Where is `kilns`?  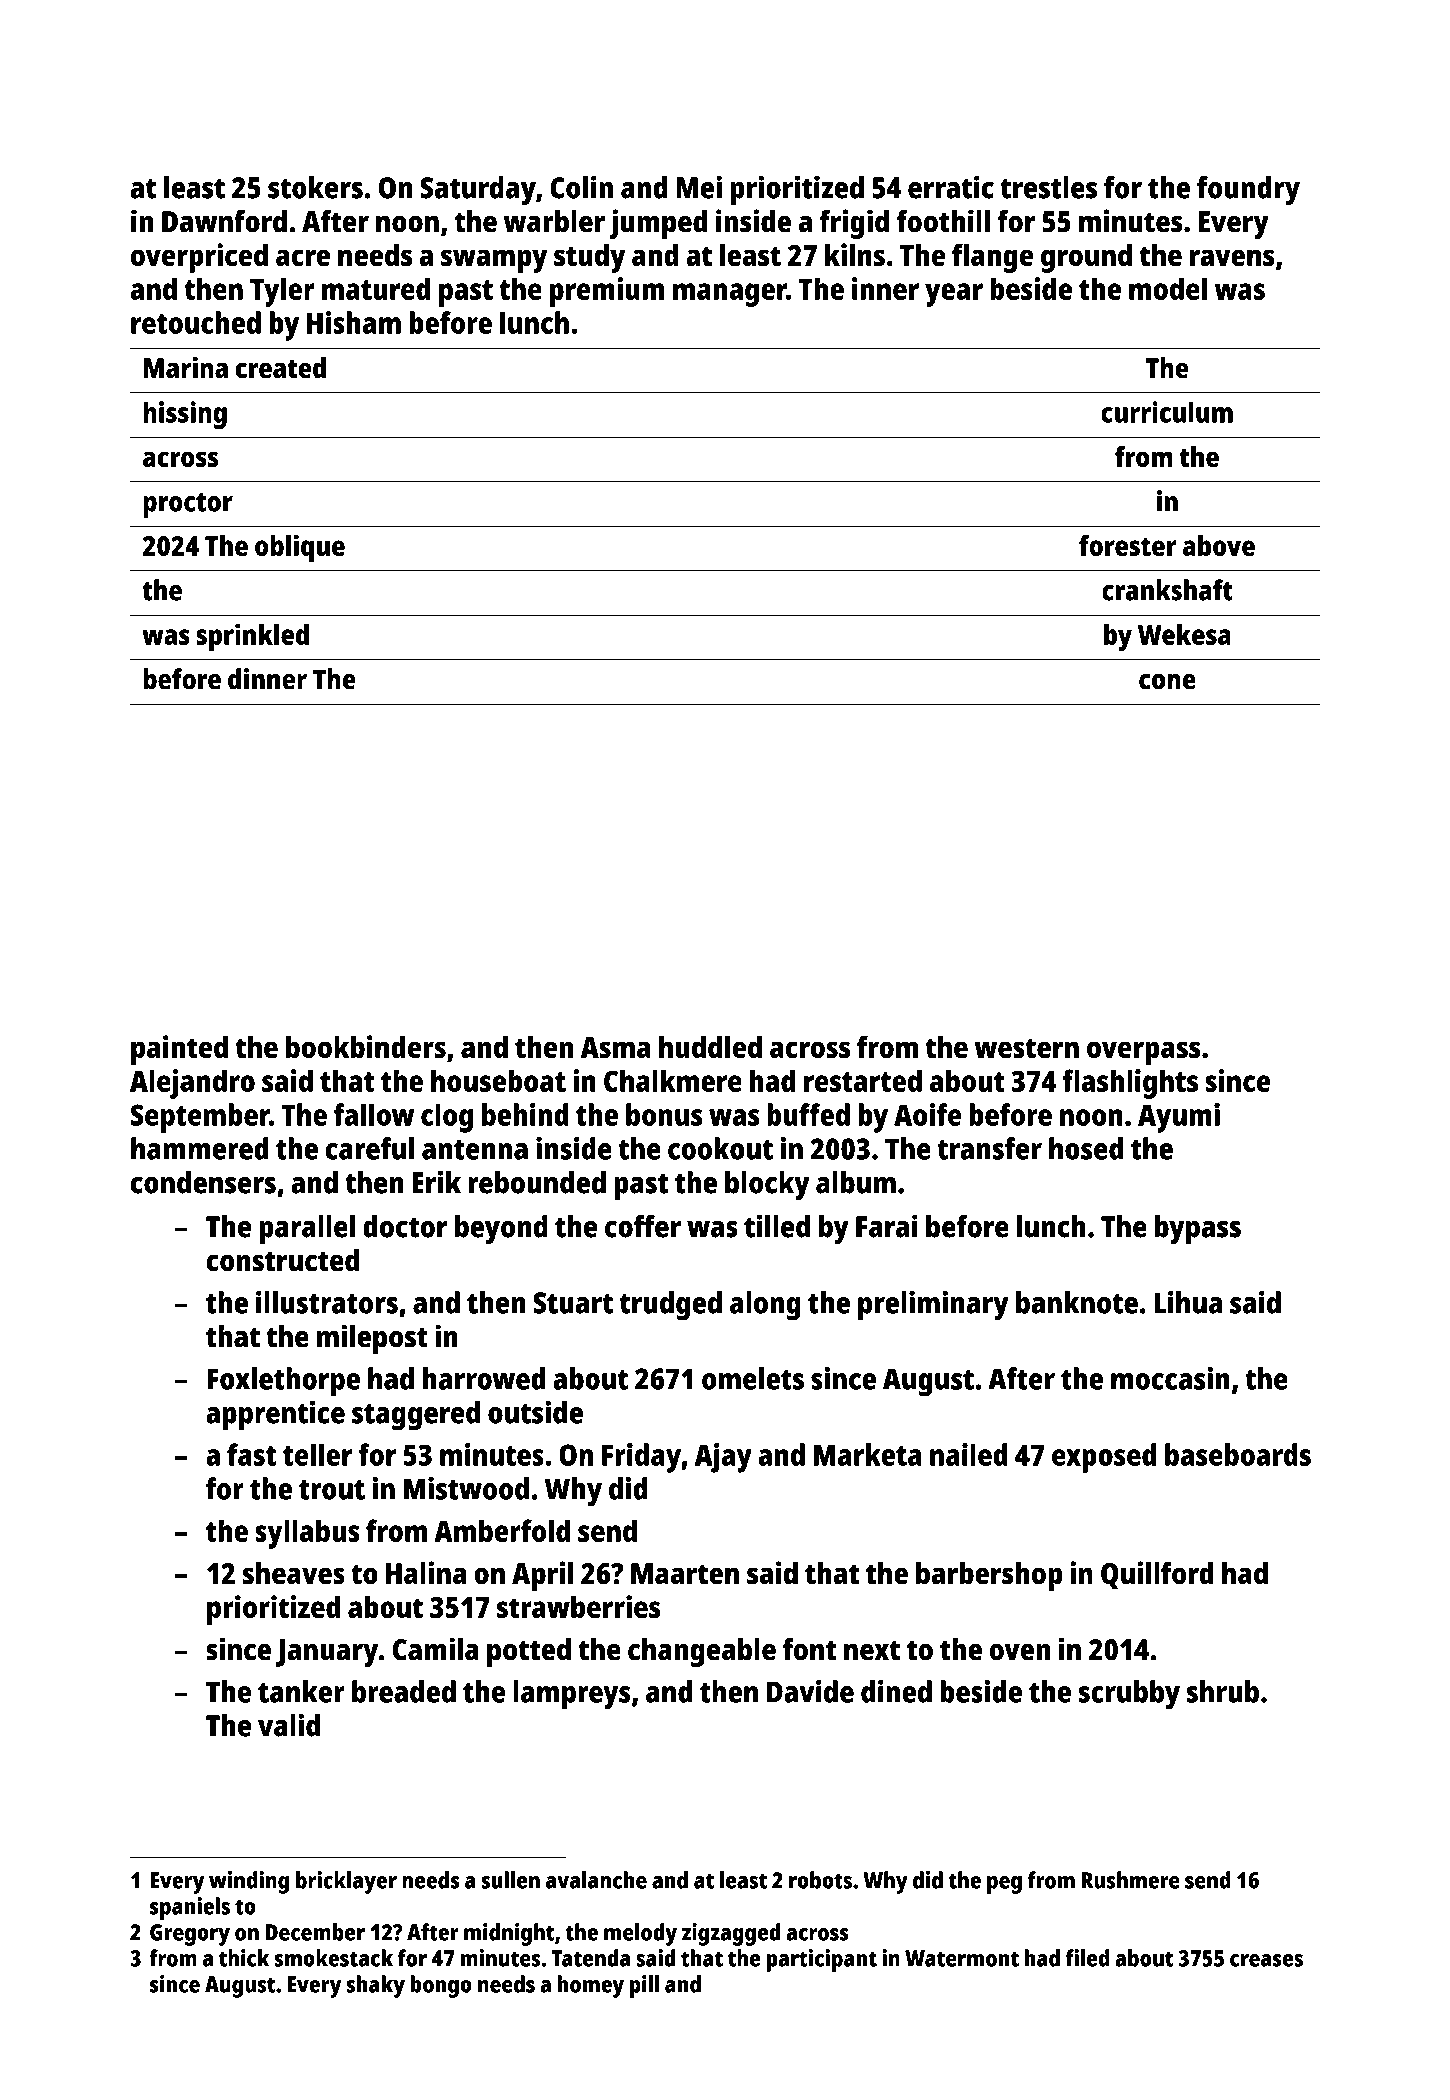 kilns is located at coordinates (855, 254).
